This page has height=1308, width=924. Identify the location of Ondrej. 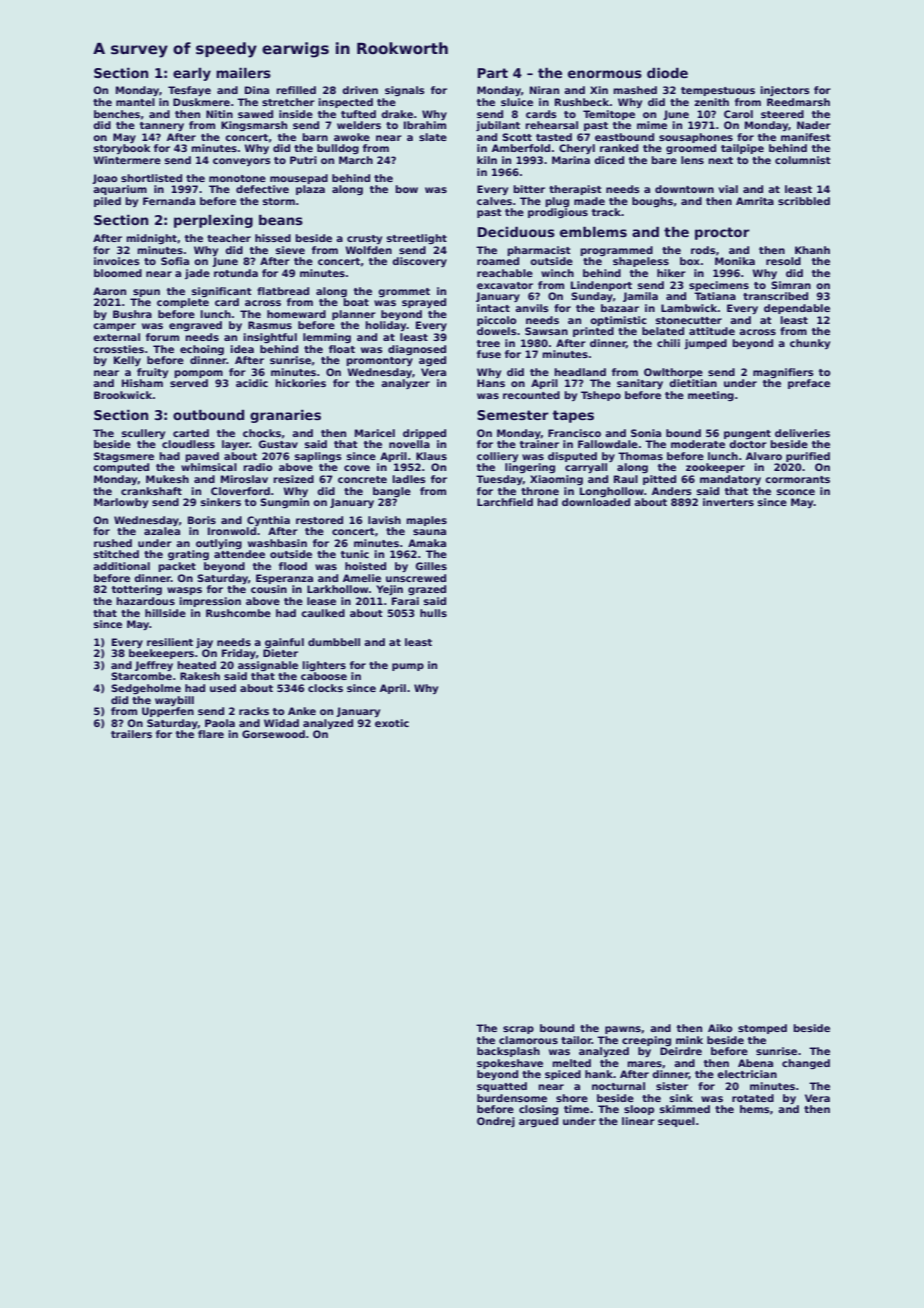
(496, 1122).
